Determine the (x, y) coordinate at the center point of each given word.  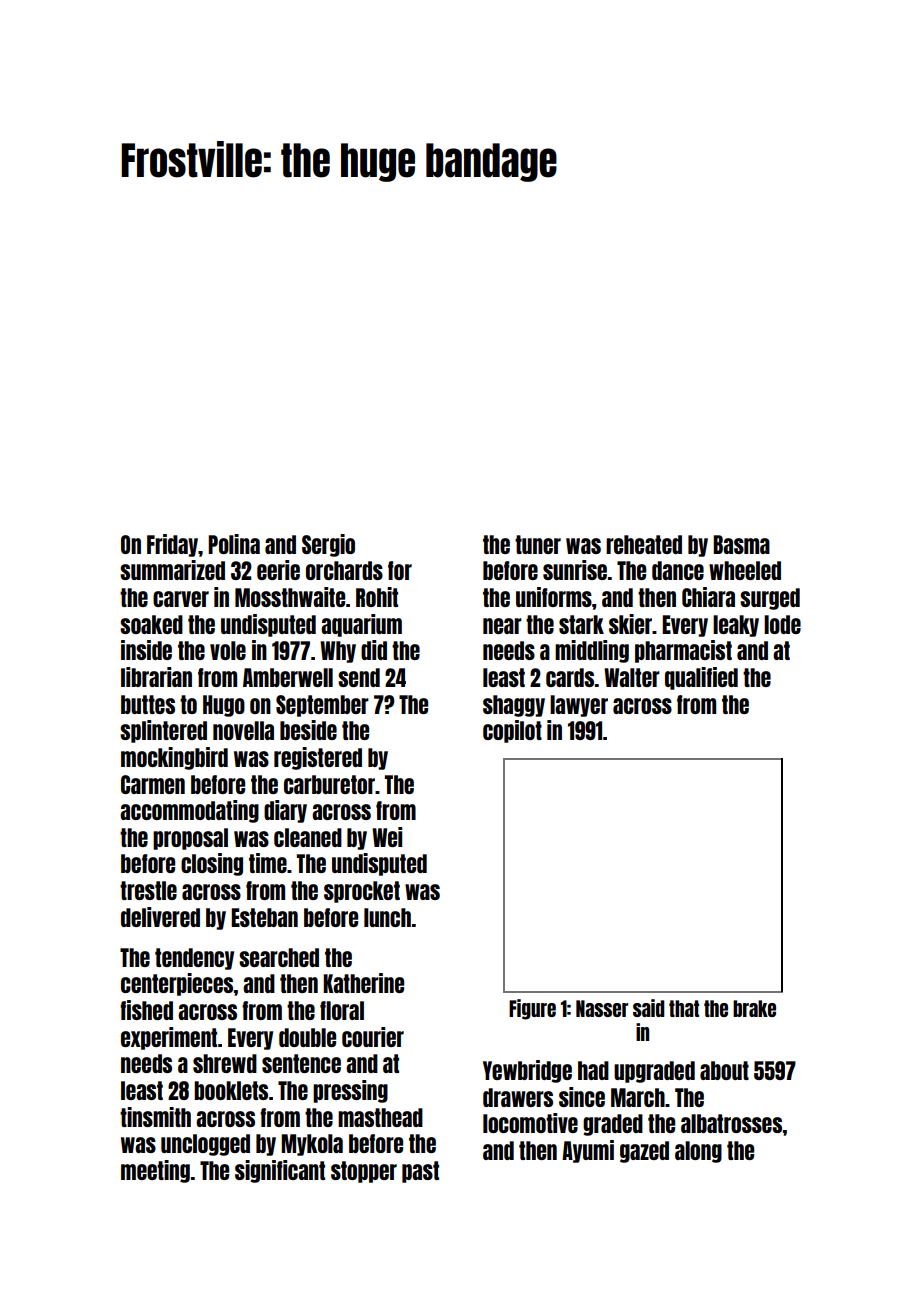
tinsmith (155, 1117)
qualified (701, 678)
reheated (644, 544)
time (268, 863)
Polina (234, 544)
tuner (538, 544)
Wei (387, 837)
